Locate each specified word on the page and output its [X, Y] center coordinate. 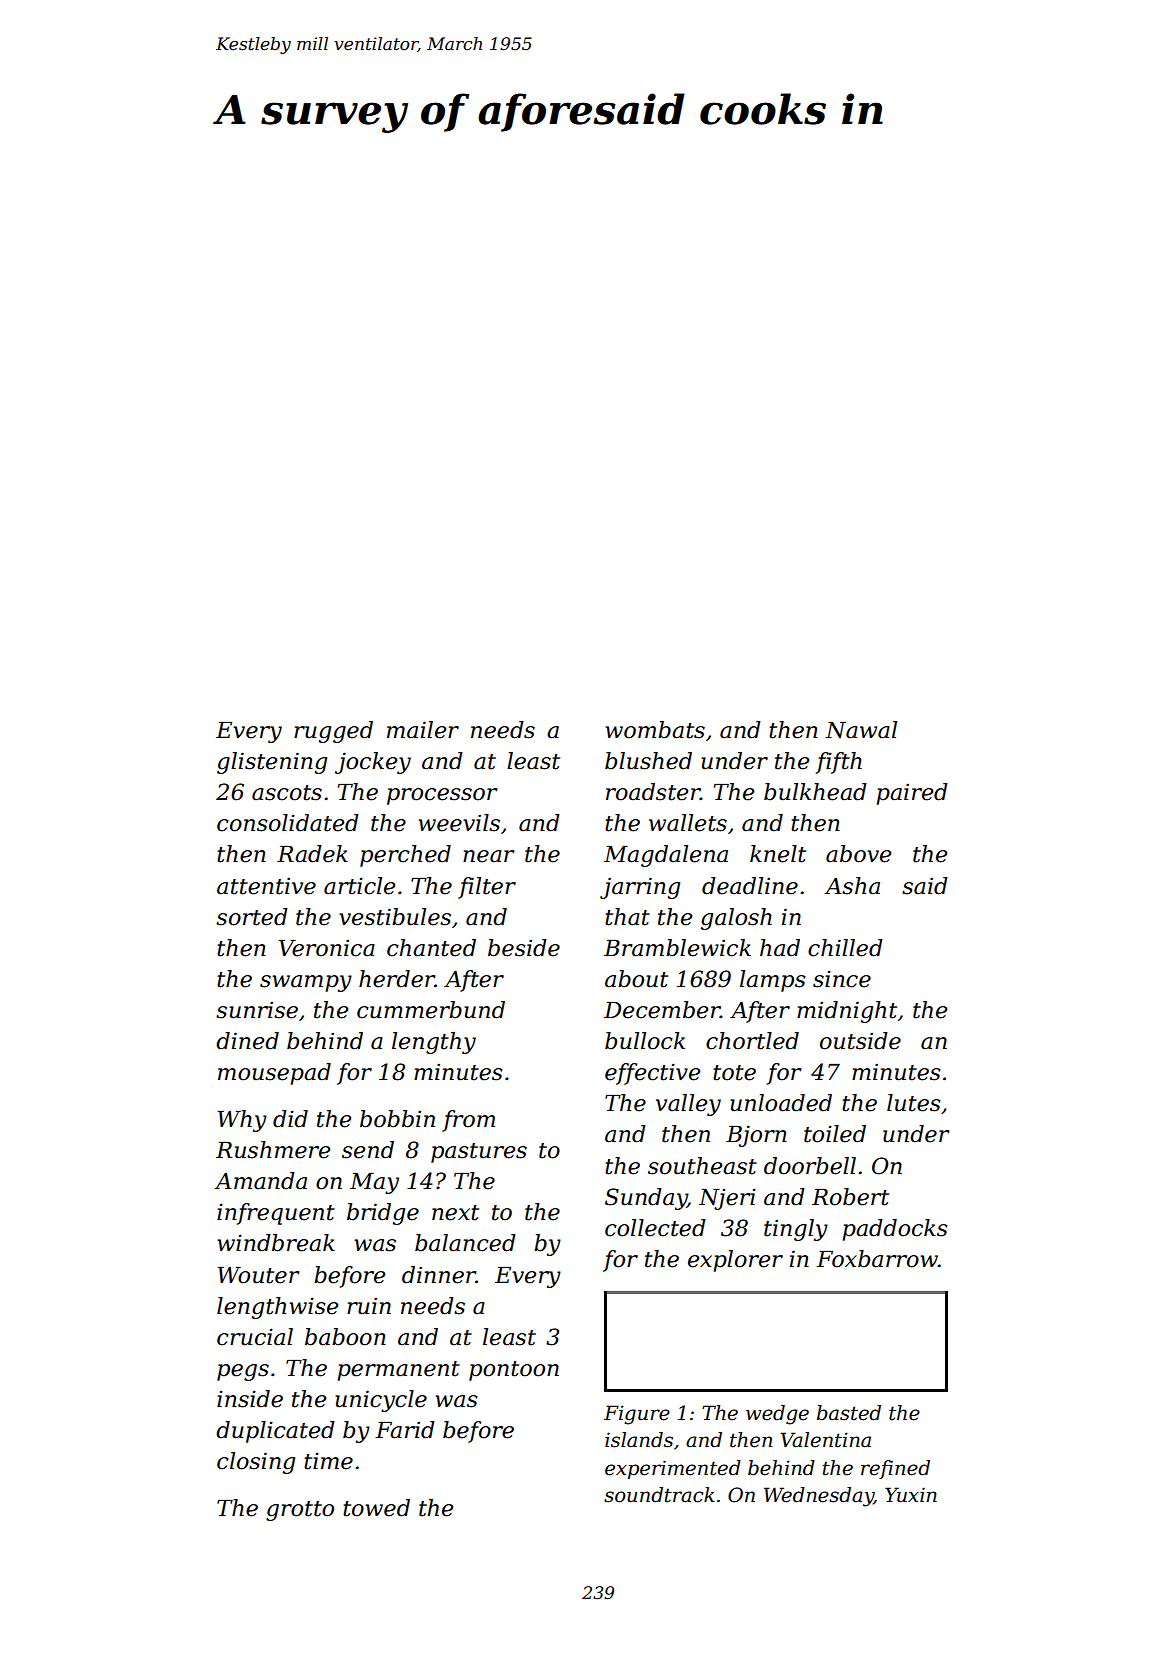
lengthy [434, 1043]
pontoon [514, 1371]
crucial [255, 1337]
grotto [300, 1511]
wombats [655, 730]
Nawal [861, 730]
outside [860, 1041]
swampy [306, 983]
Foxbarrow [877, 1259]
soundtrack [659, 1495]
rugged [333, 732]
